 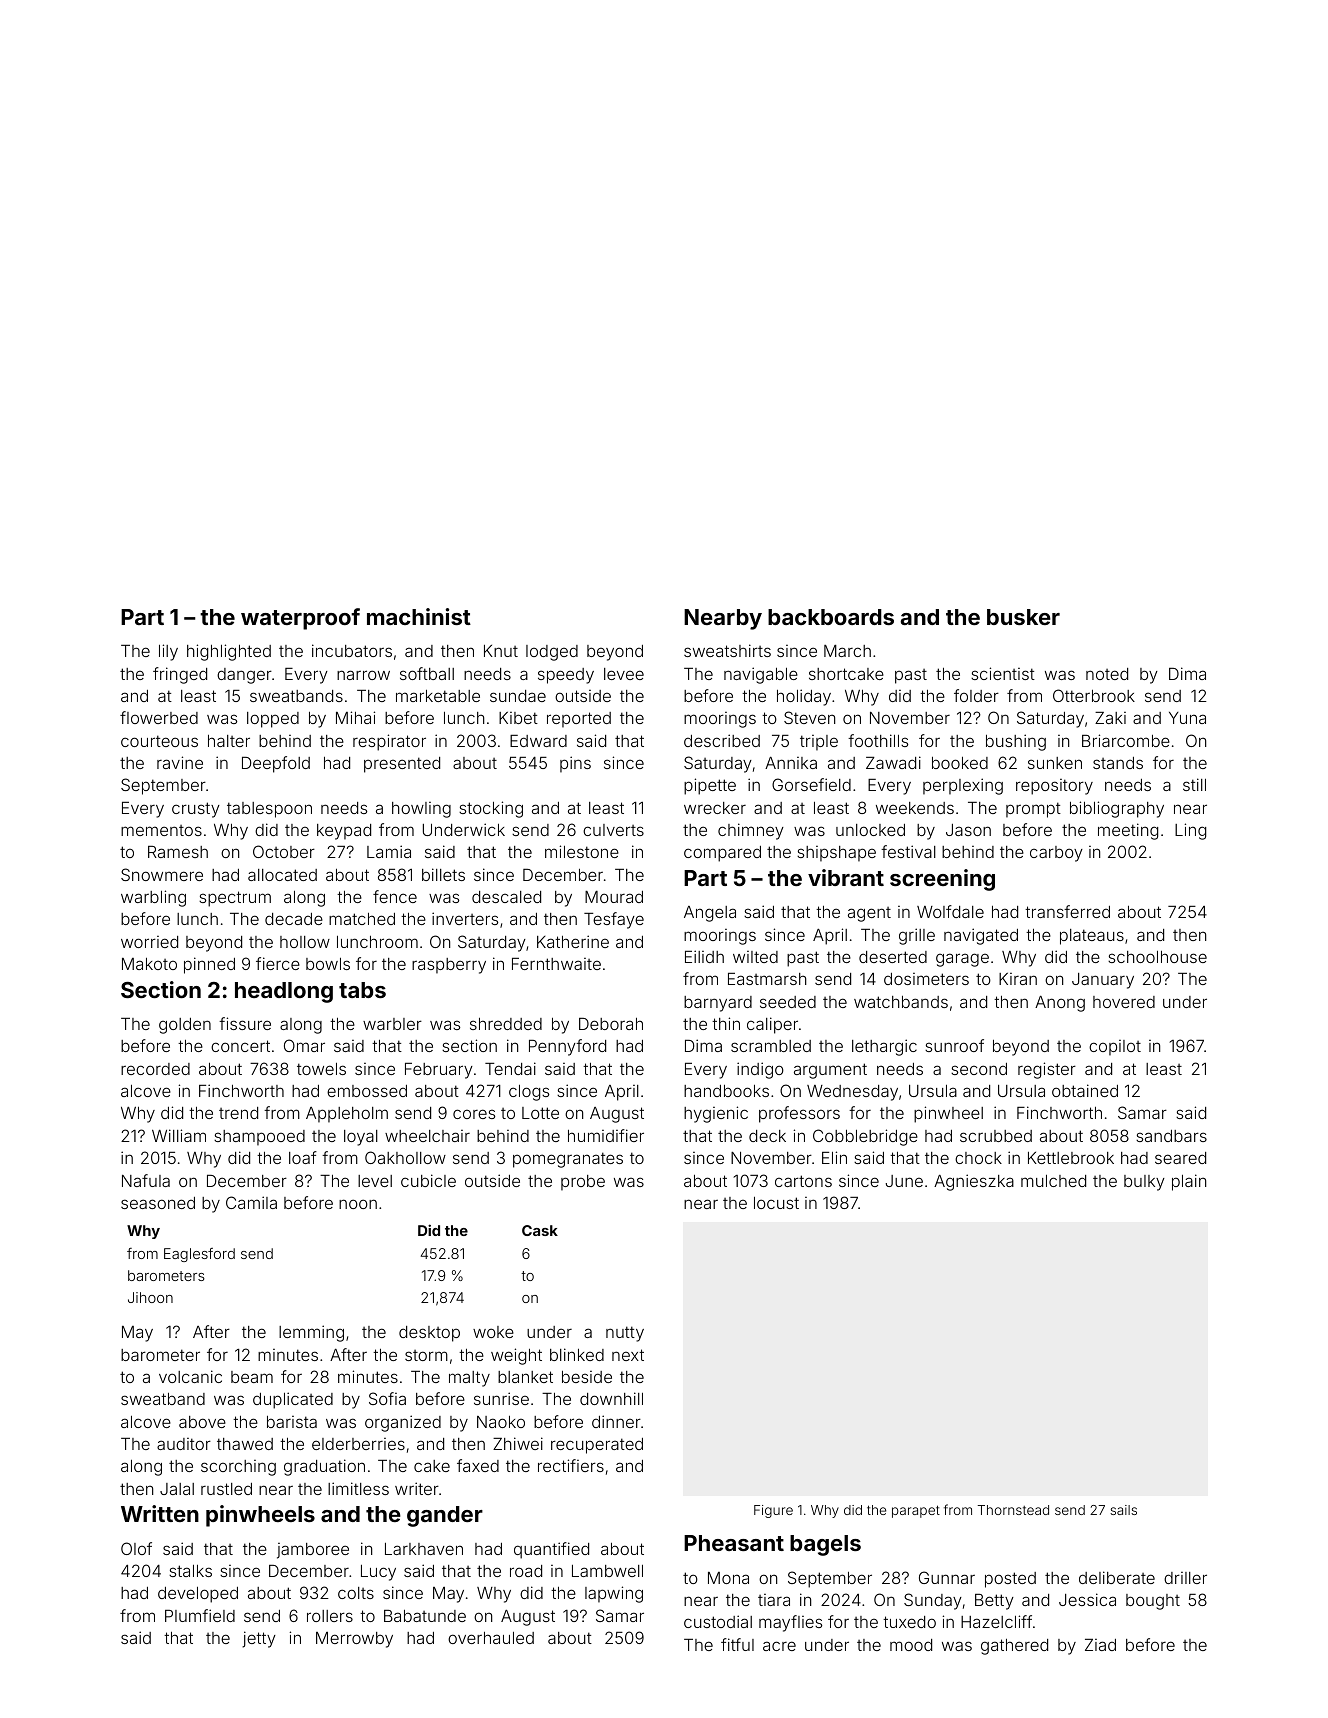 What do you see at coordinates (1100, 1645) in the screenshot?
I see `Ziad` at bounding box center [1100, 1645].
